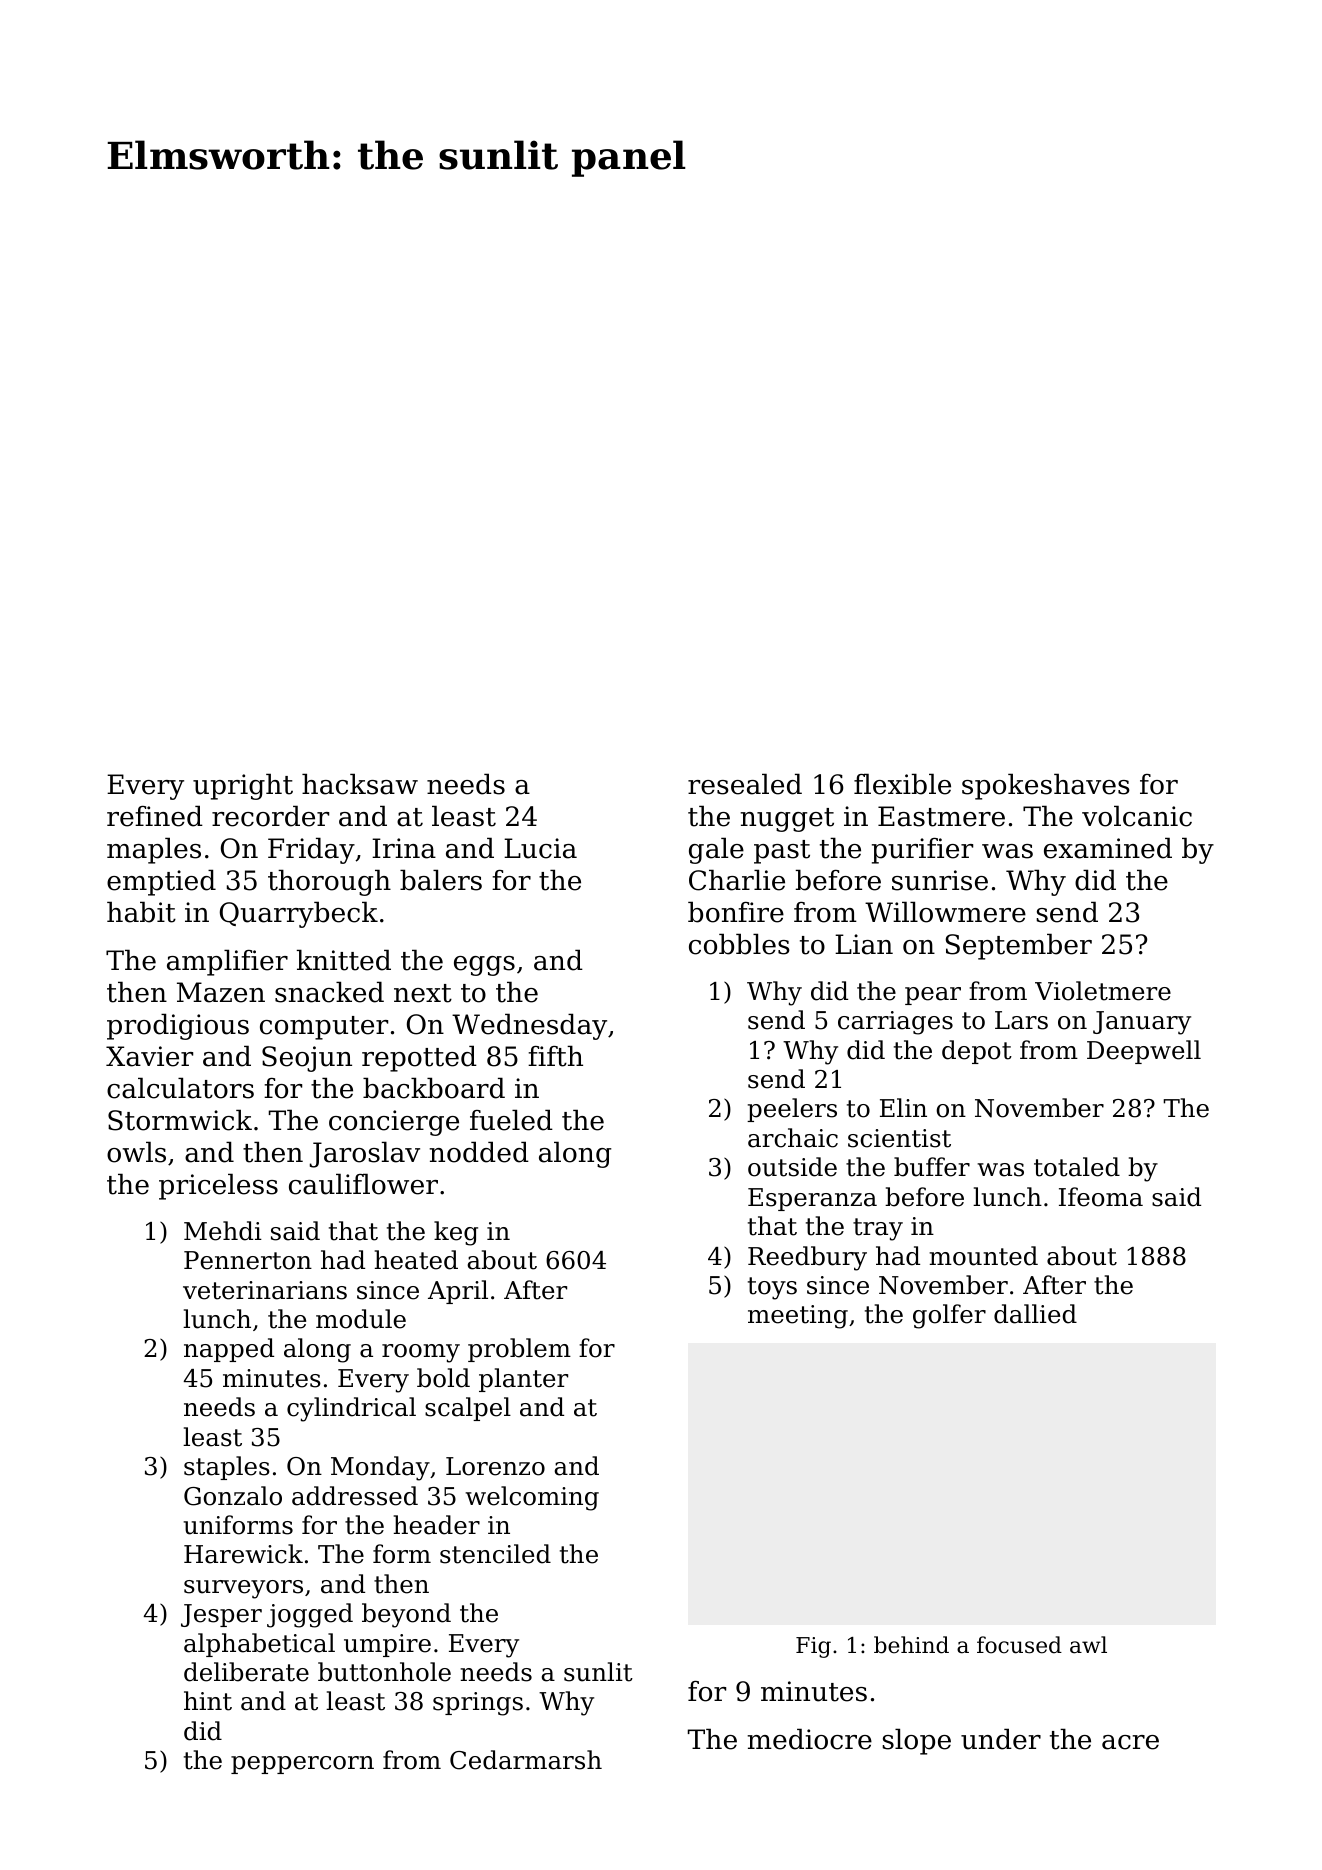 The width and height of the screenshot is (1322, 1870). What do you see at coordinates (745, 784) in the screenshot?
I see `resealed` at bounding box center [745, 784].
